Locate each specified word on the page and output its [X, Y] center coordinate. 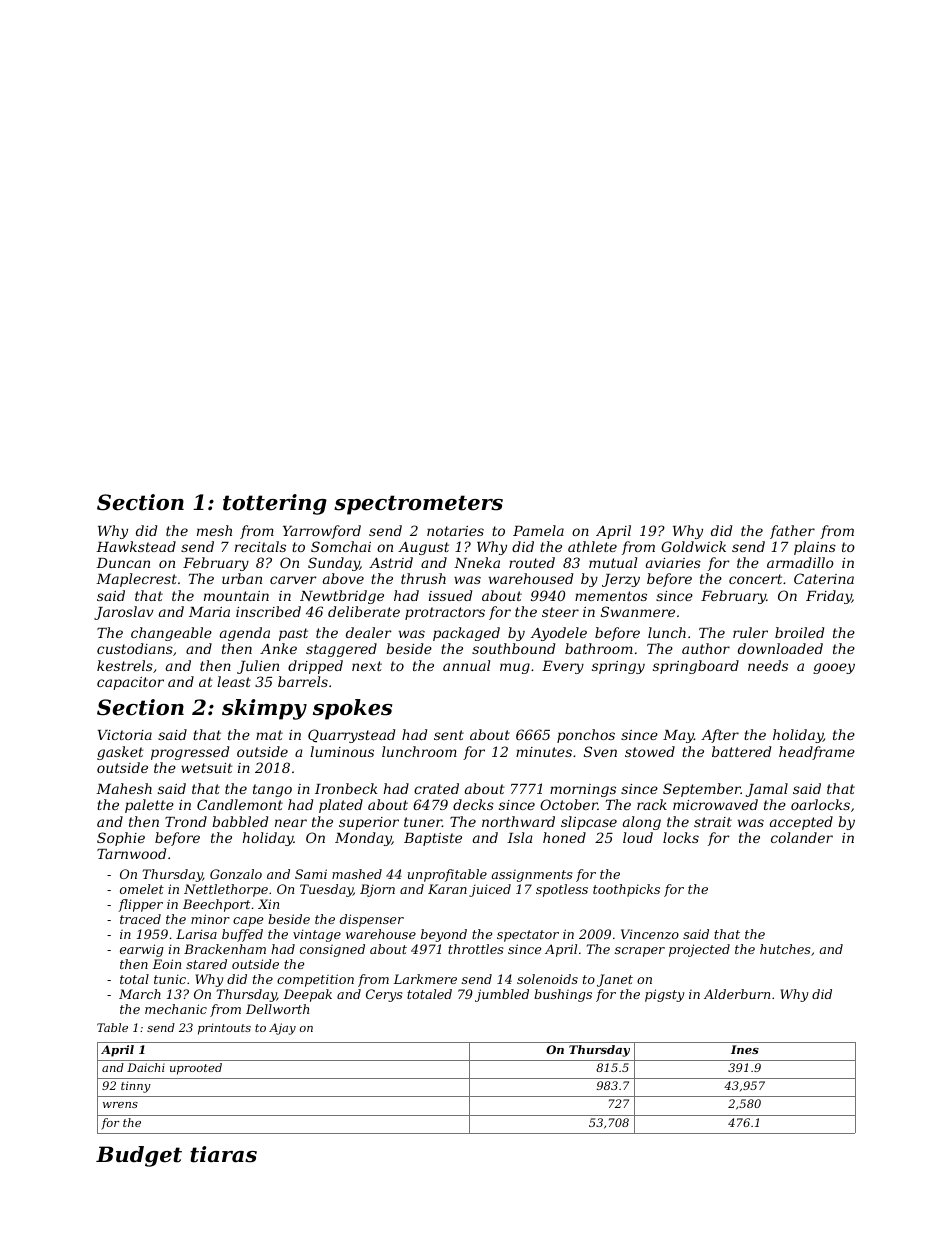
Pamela [538, 530]
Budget [139, 1156]
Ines [745, 1049]
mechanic [176, 1009]
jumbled [502, 995]
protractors [445, 613]
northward [518, 821]
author [706, 648]
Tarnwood [131, 853]
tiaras [223, 1154]
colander [802, 837]
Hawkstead [136, 546]
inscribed [268, 611]
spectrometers [418, 505]
